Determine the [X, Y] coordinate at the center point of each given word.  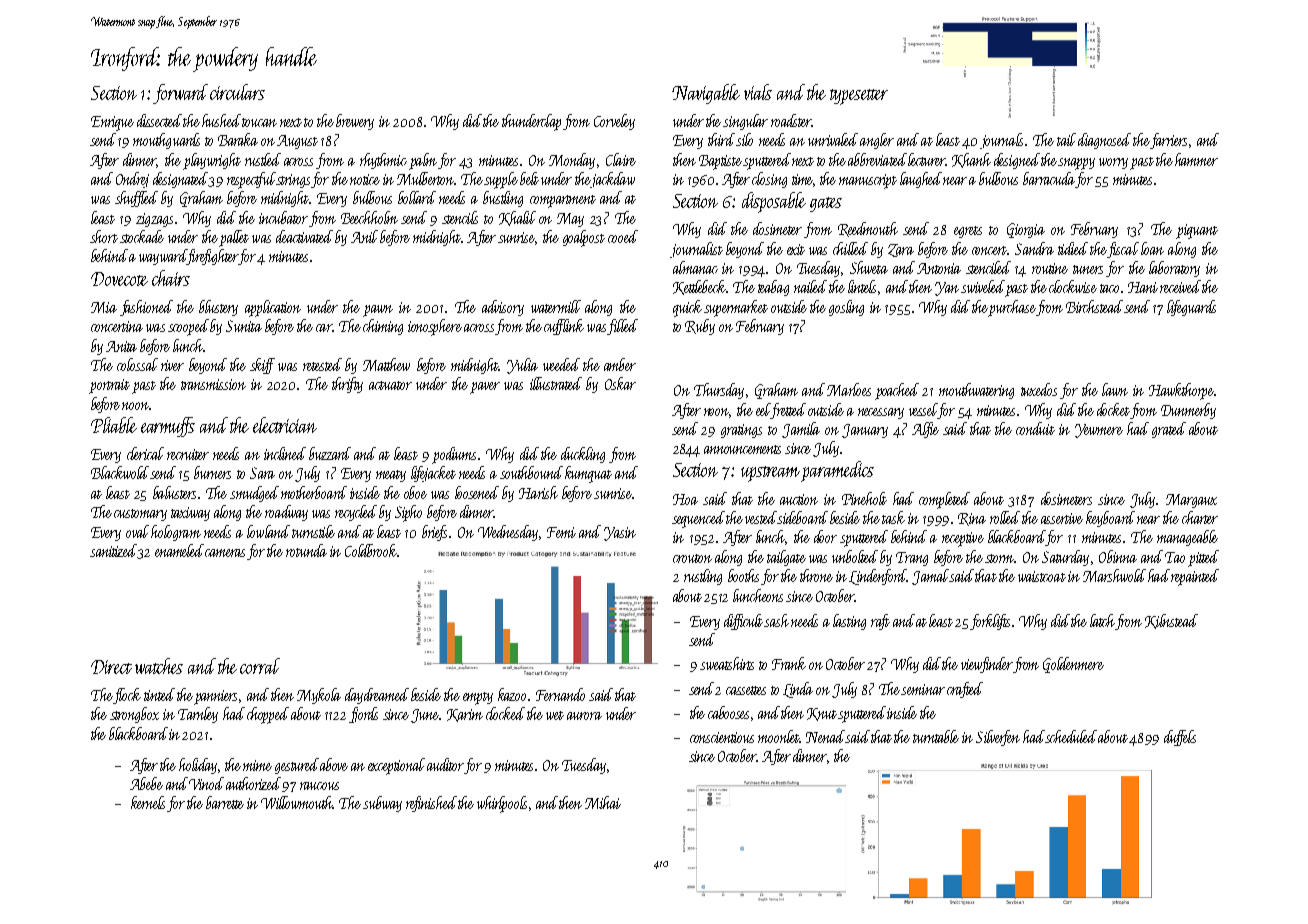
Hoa [685, 499]
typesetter [859, 97]
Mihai [603, 802]
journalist [696, 250]
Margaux [1191, 501]
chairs [171, 278]
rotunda [306, 550]
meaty [391, 476]
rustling [703, 577]
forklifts [990, 622]
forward [180, 94]
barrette [225, 802]
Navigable [706, 94]
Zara [901, 250]
